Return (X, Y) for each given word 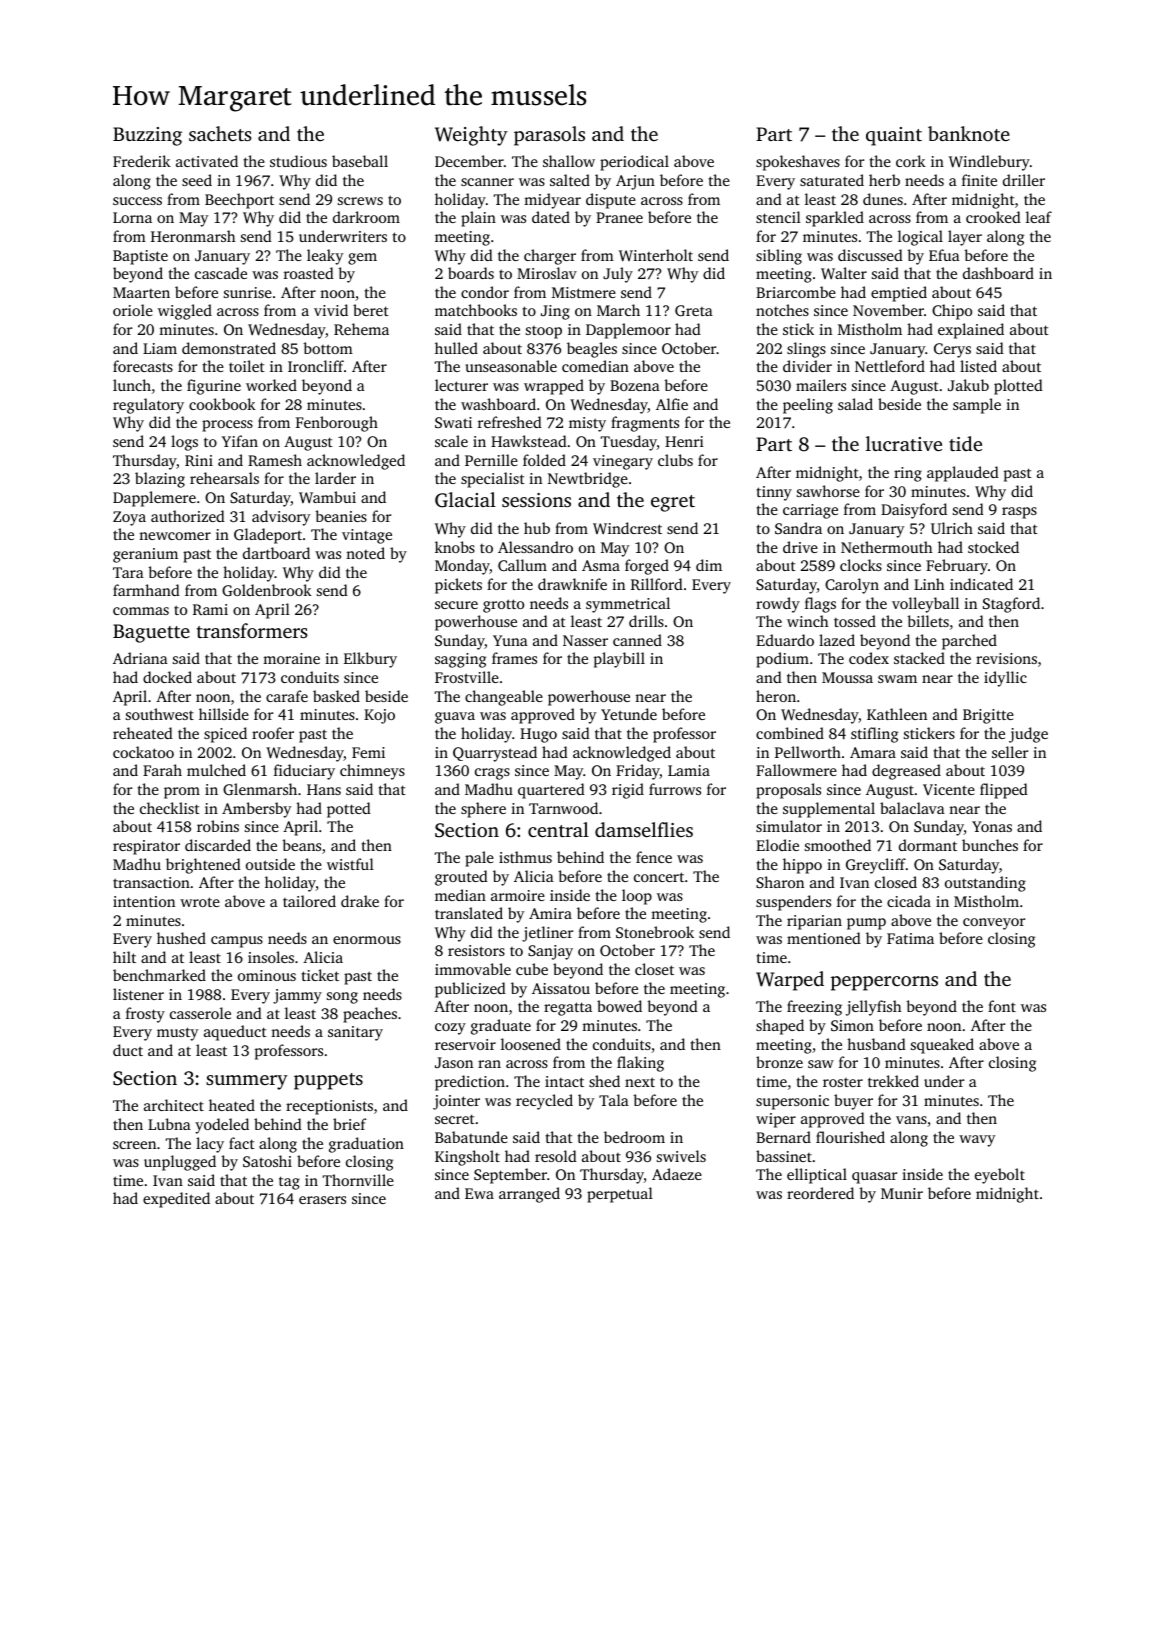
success (137, 201)
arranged (529, 1195)
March (618, 310)
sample (977, 406)
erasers (322, 1200)
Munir (902, 1193)
